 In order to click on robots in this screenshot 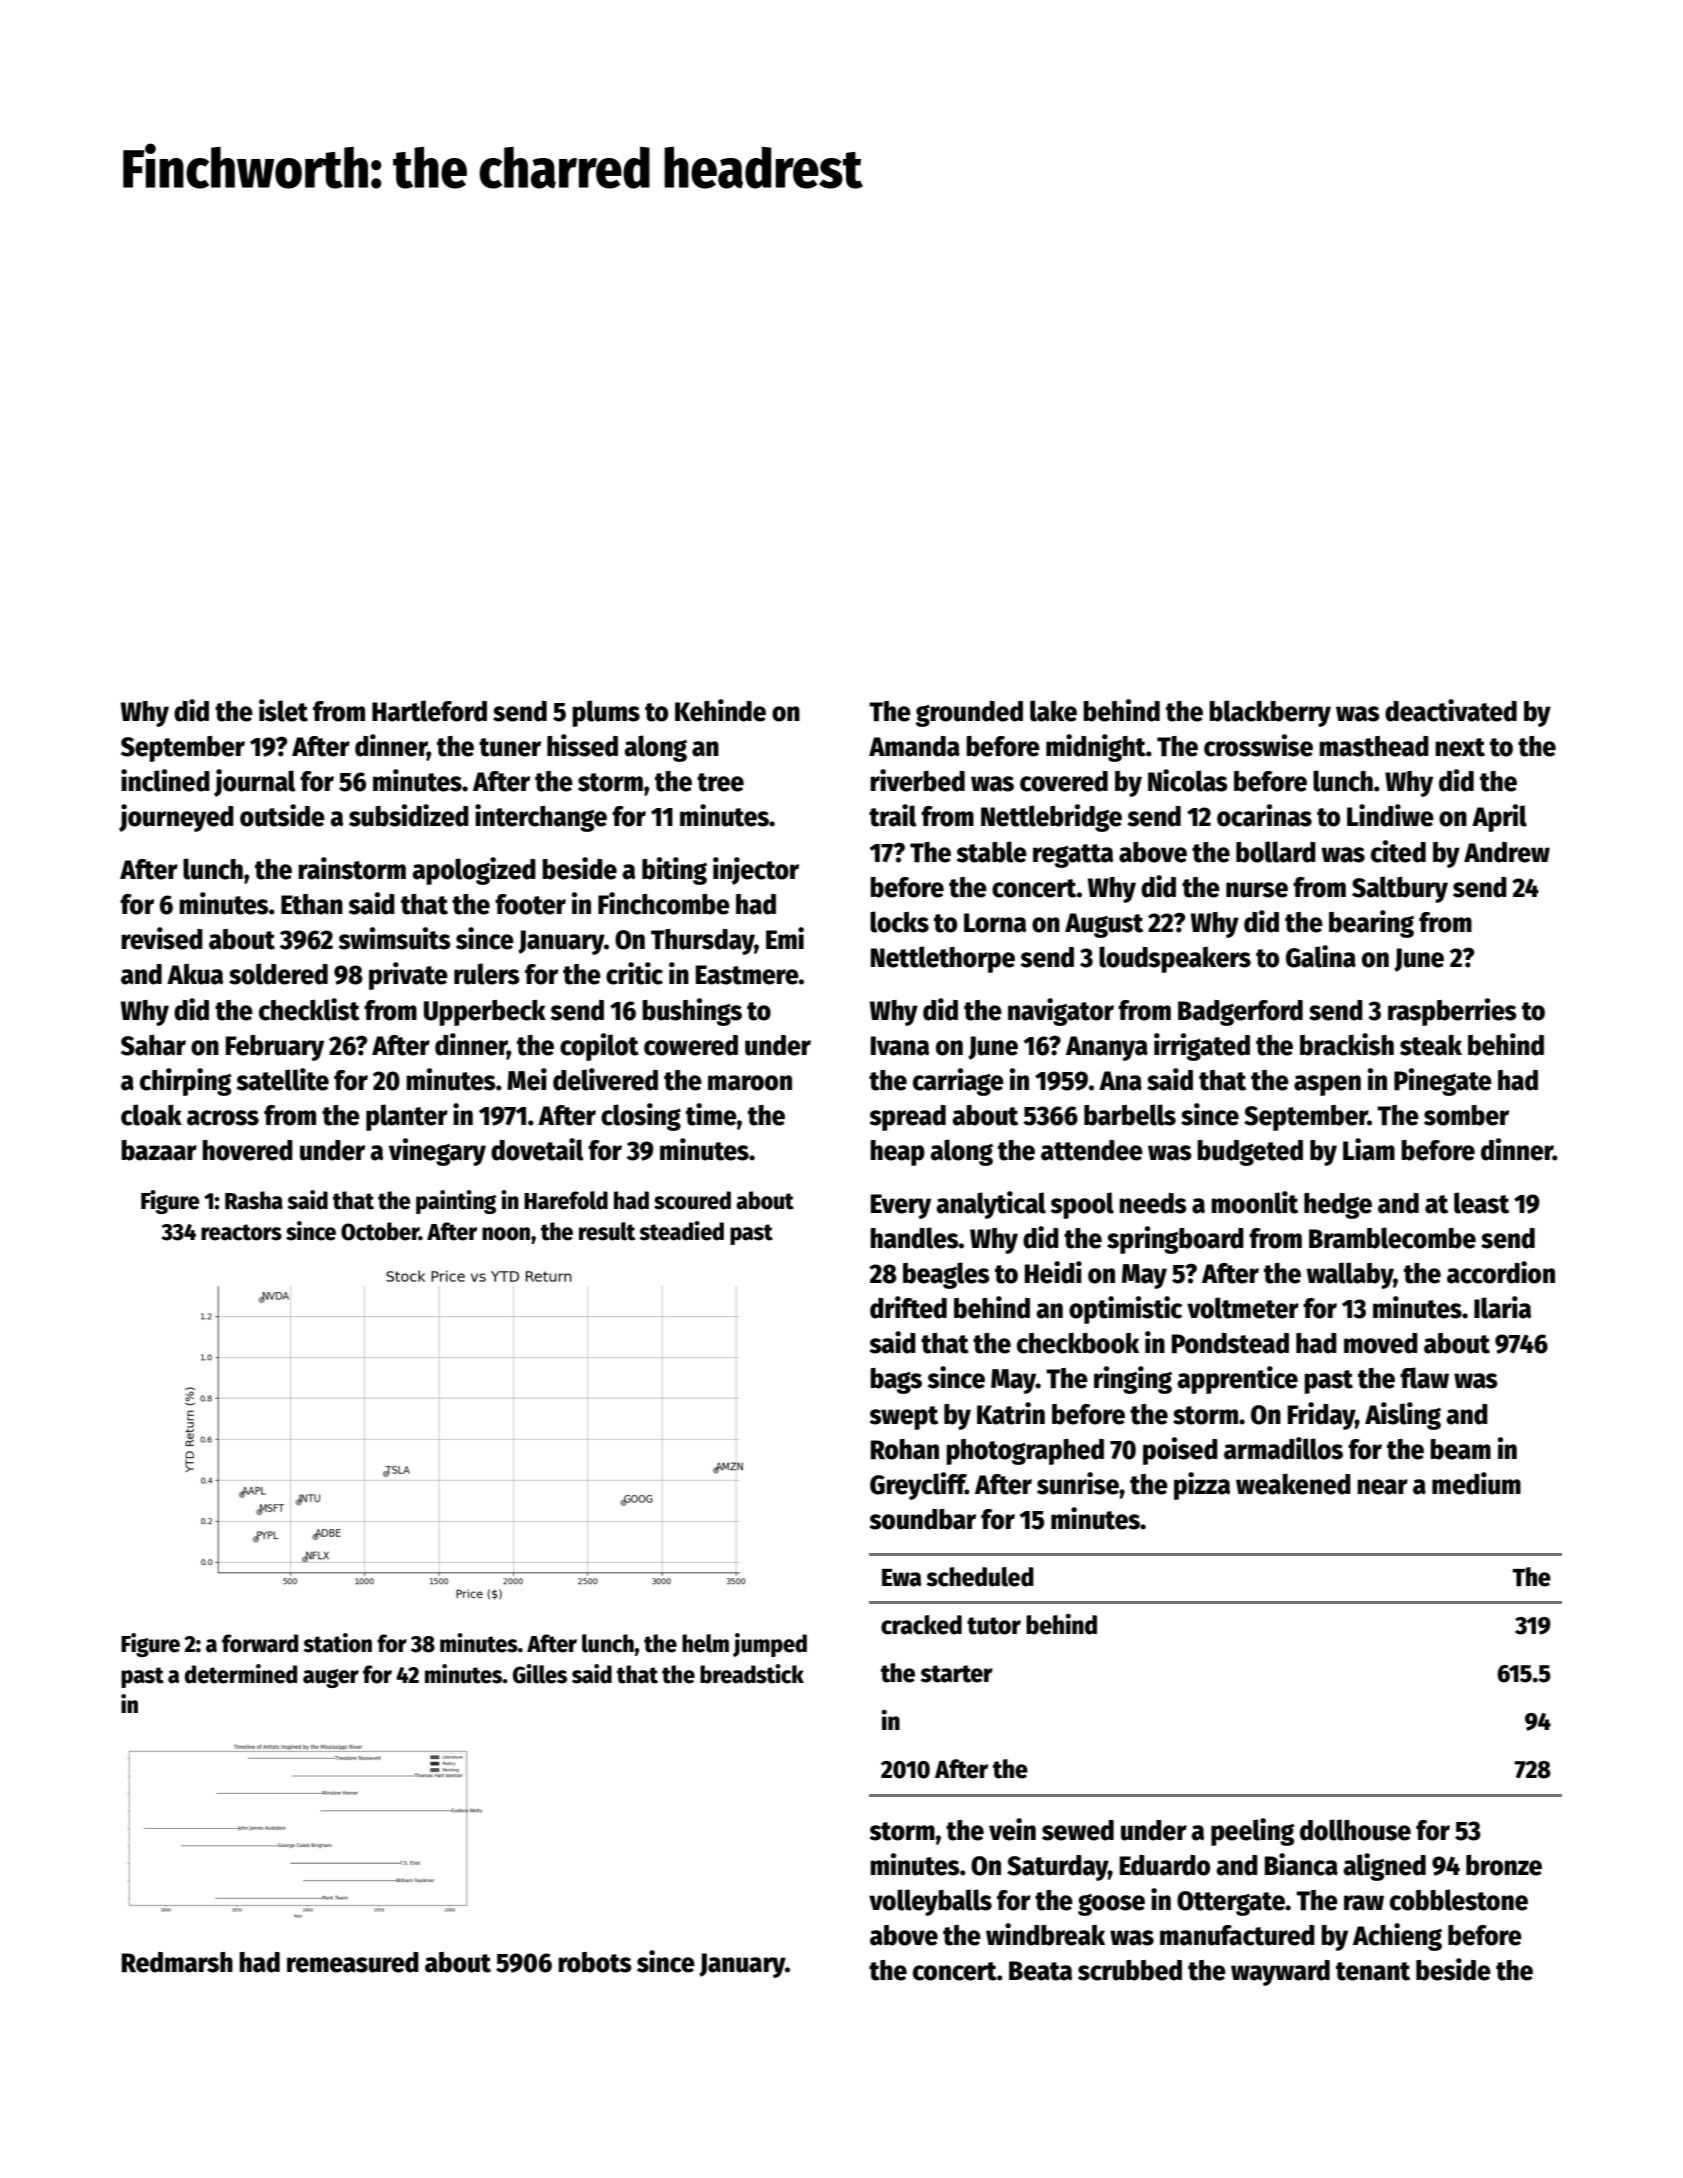, I will do `click(595, 1962)`.
